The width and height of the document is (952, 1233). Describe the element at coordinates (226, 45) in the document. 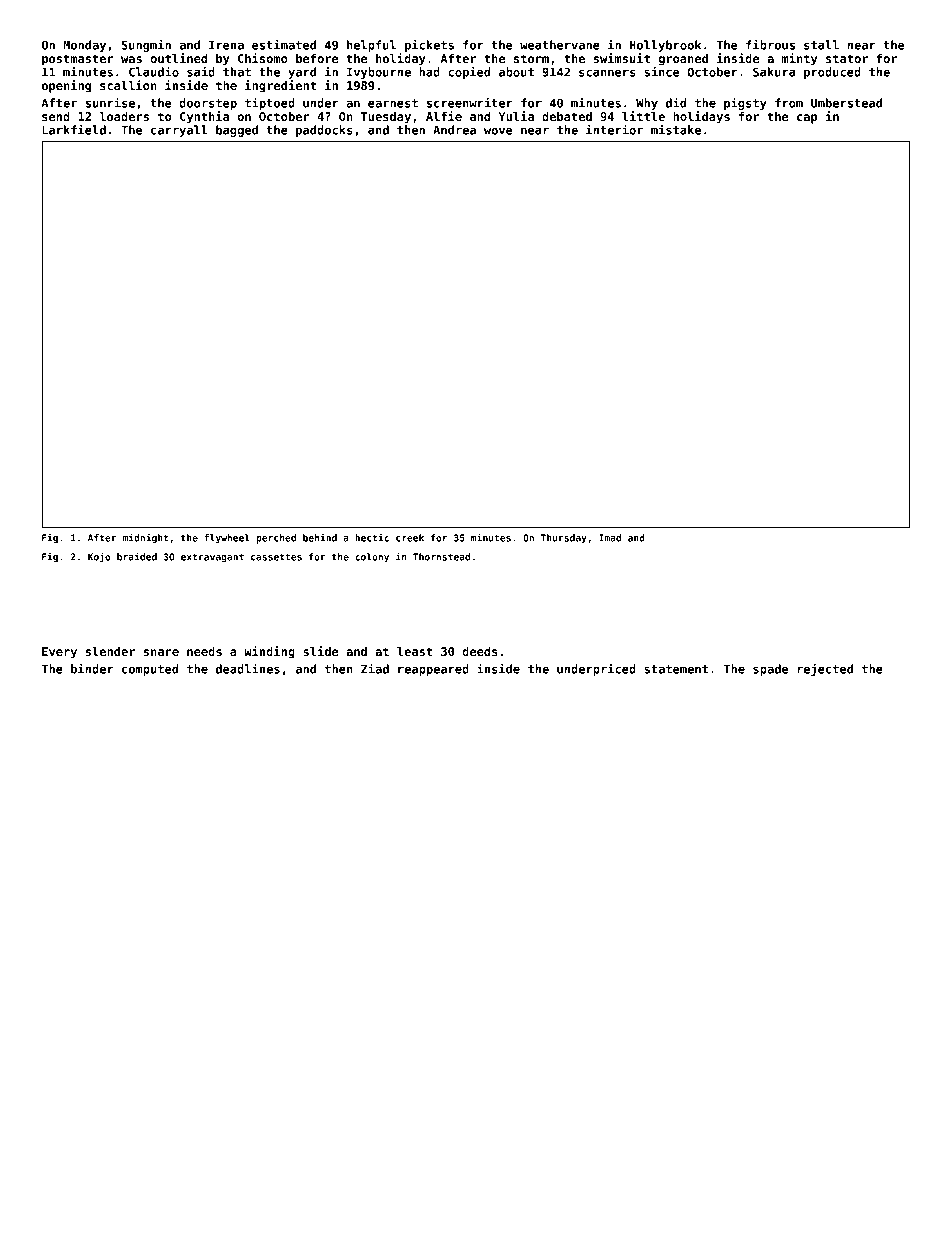

I see `Irena` at that location.
